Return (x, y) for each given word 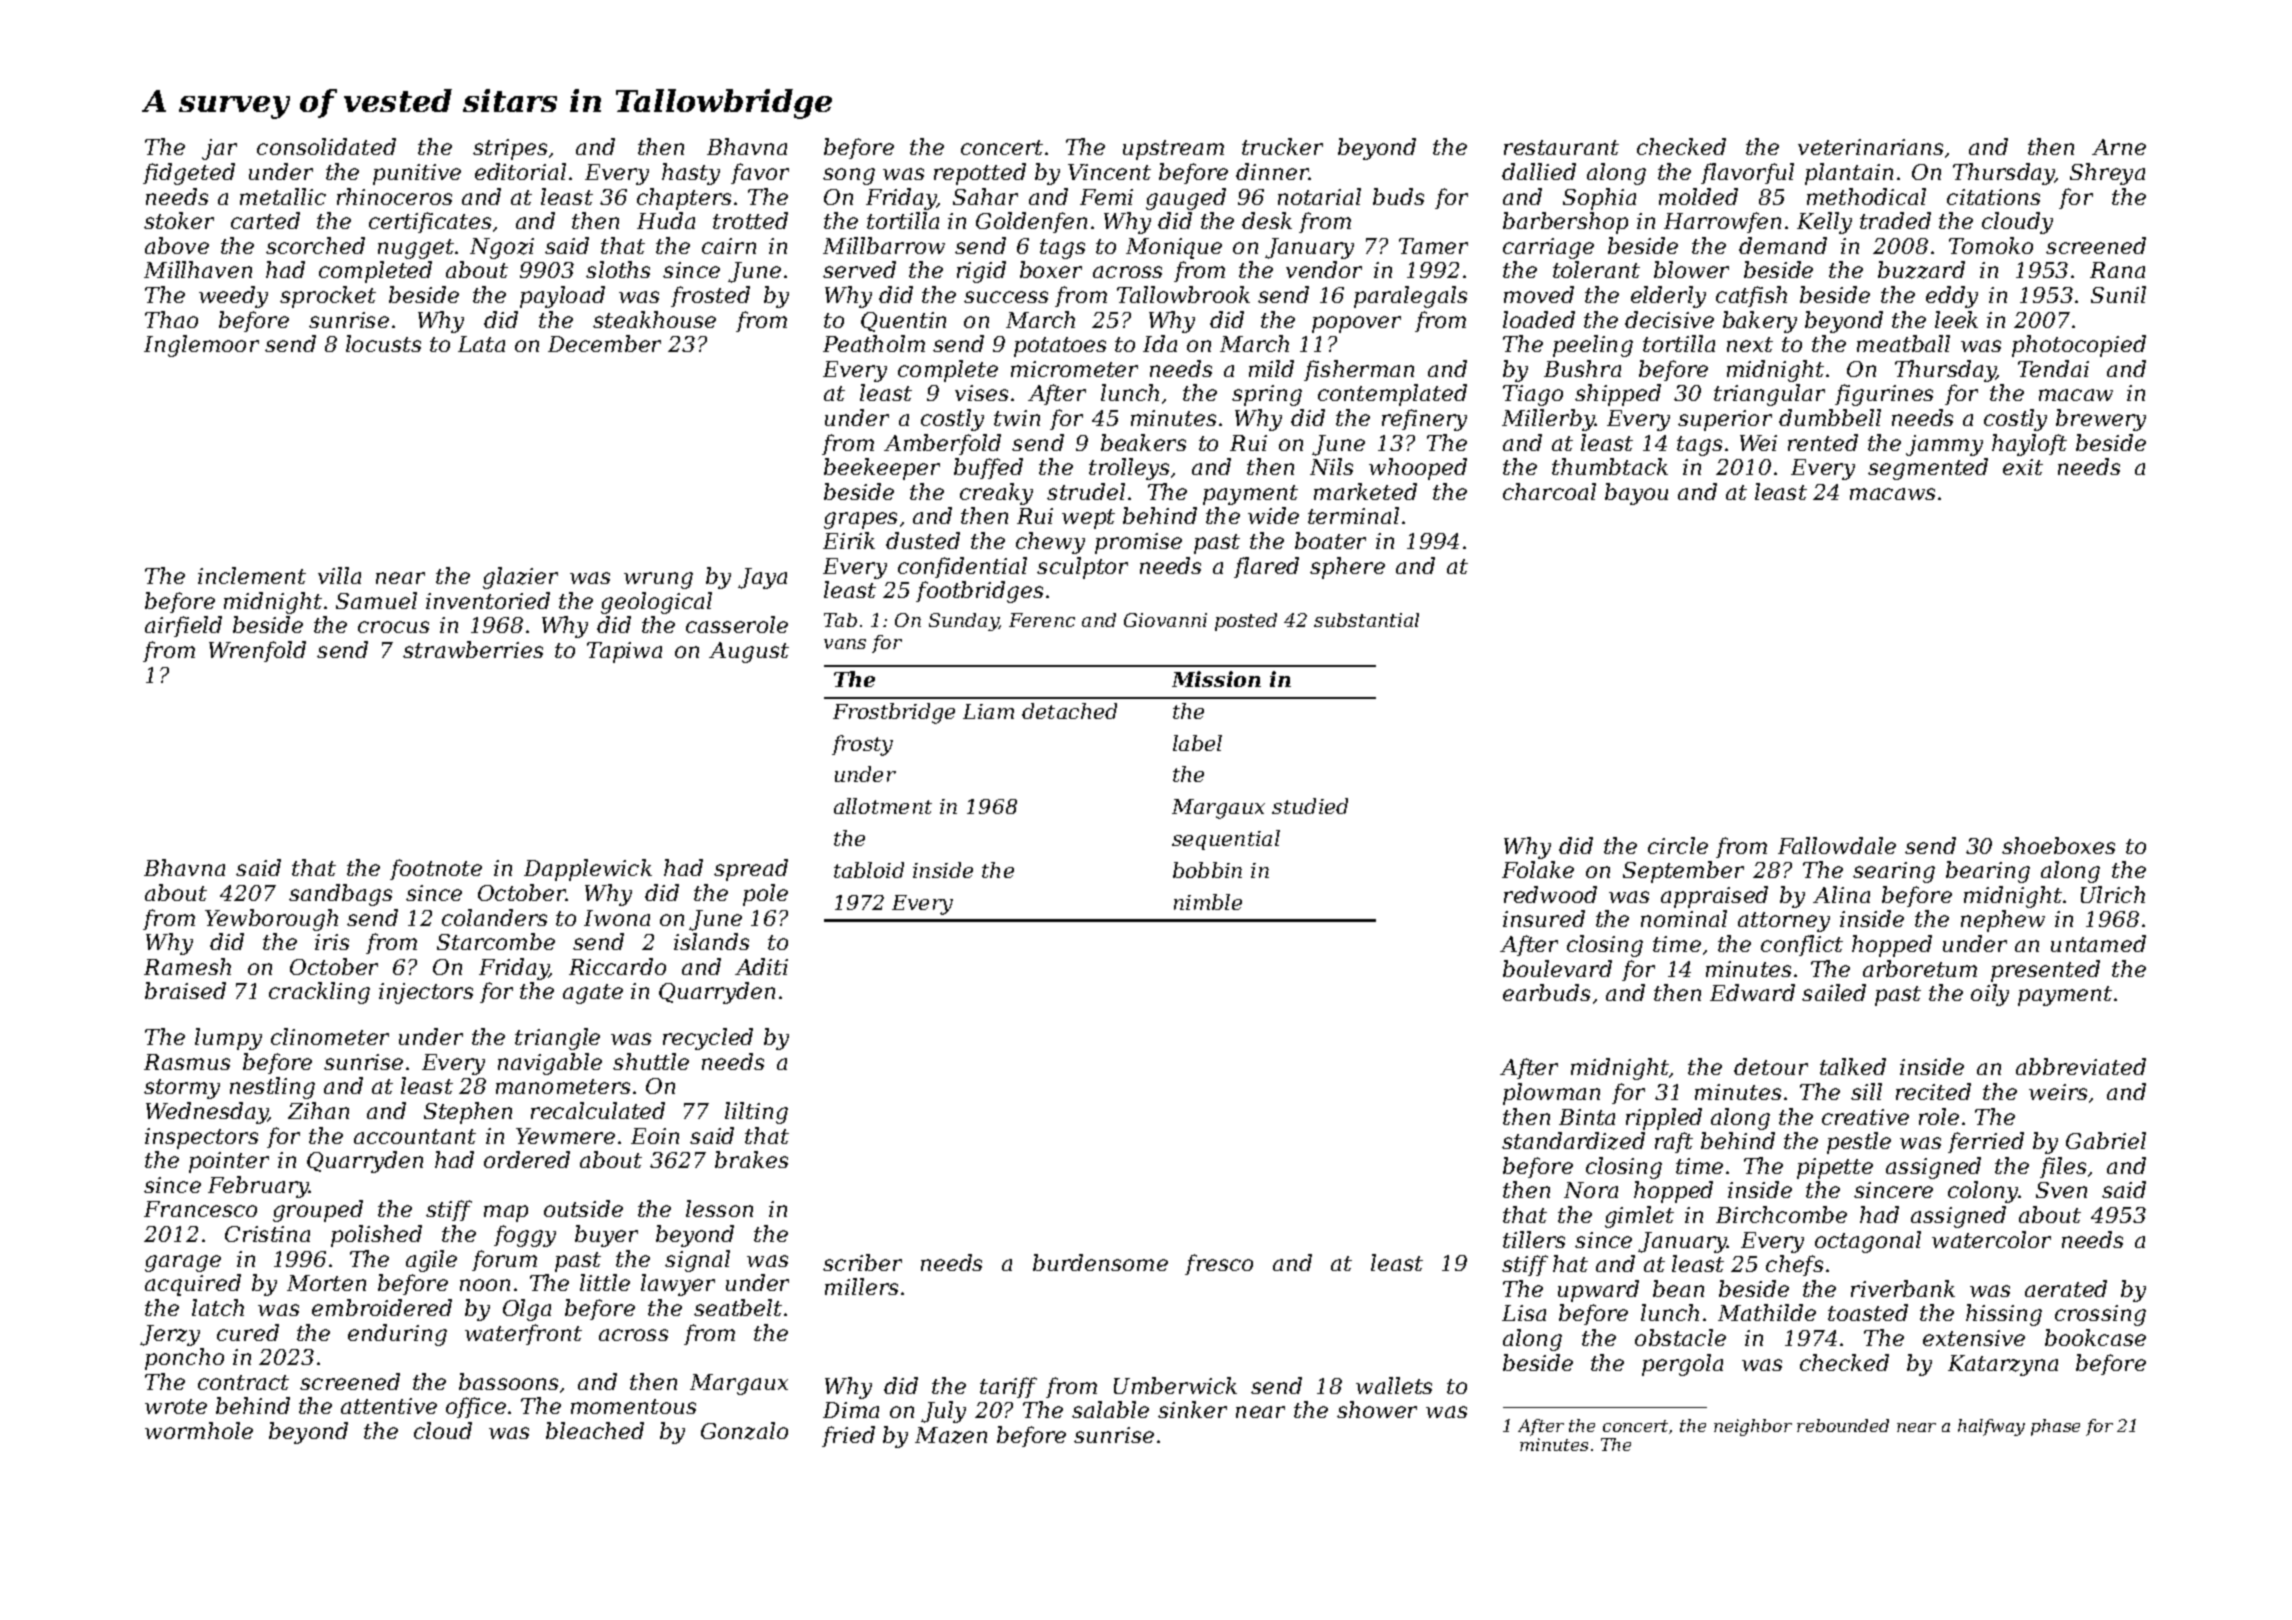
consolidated (326, 146)
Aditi (761, 966)
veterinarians (1870, 147)
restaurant (1561, 147)
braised (185, 990)
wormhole (199, 1430)
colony (1983, 1192)
